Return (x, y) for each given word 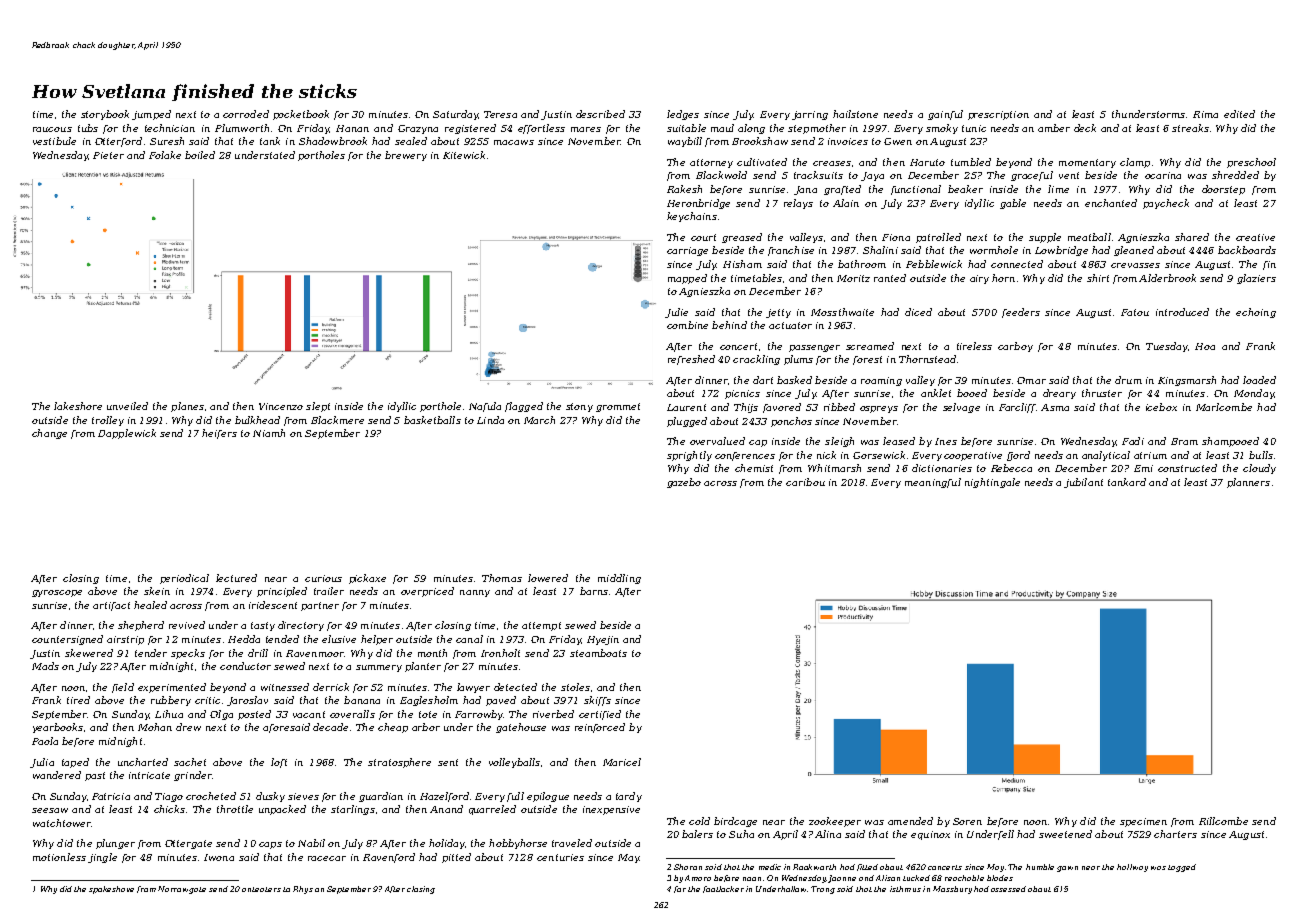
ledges (683, 115)
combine (687, 325)
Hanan (352, 128)
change (49, 434)
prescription (998, 115)
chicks (169, 809)
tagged (1182, 868)
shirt (1098, 278)
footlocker (723, 889)
